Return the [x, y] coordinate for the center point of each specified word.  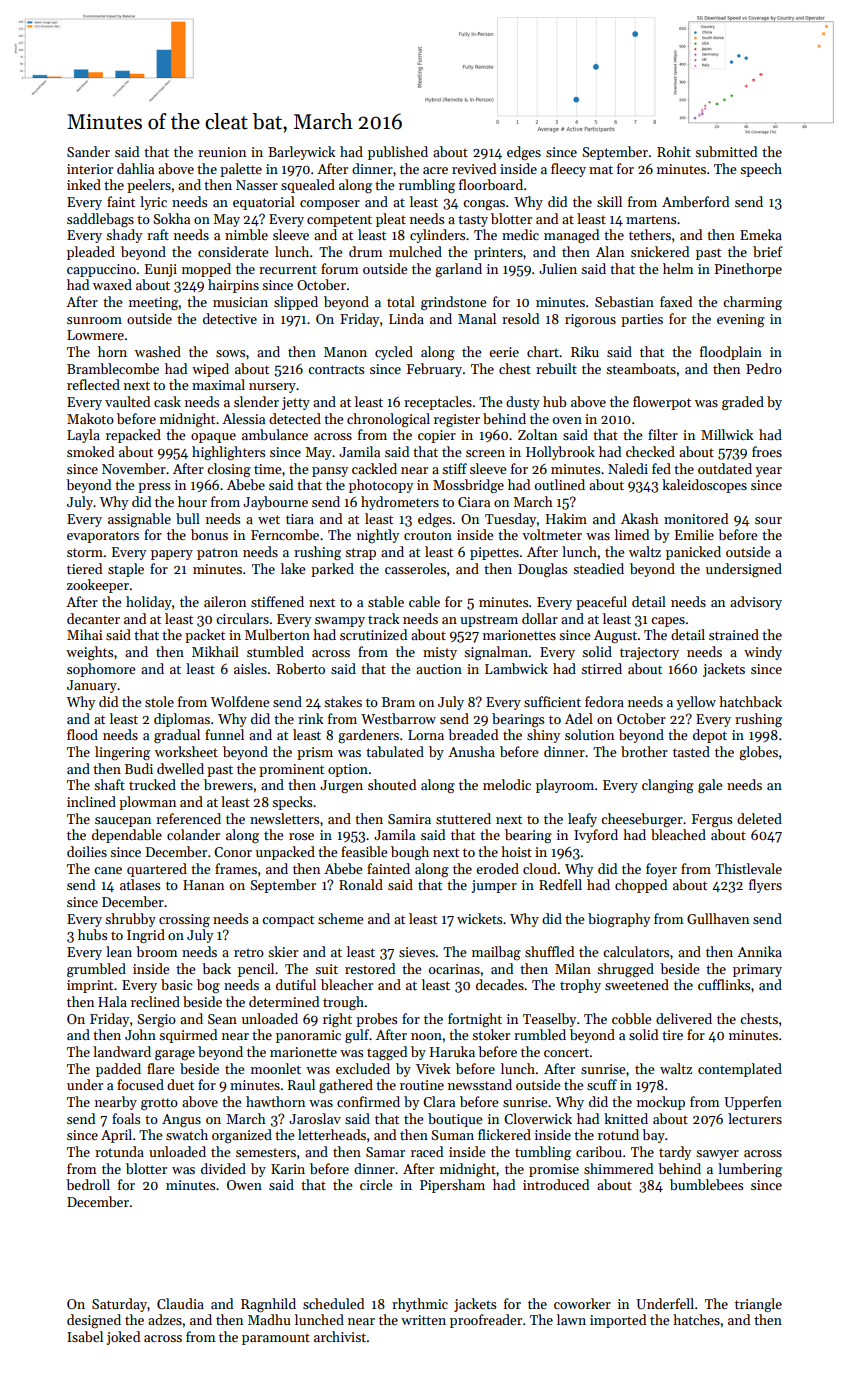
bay [653, 1136]
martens [651, 219]
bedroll [88, 1184]
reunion [222, 152]
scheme [340, 918]
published [398, 153]
